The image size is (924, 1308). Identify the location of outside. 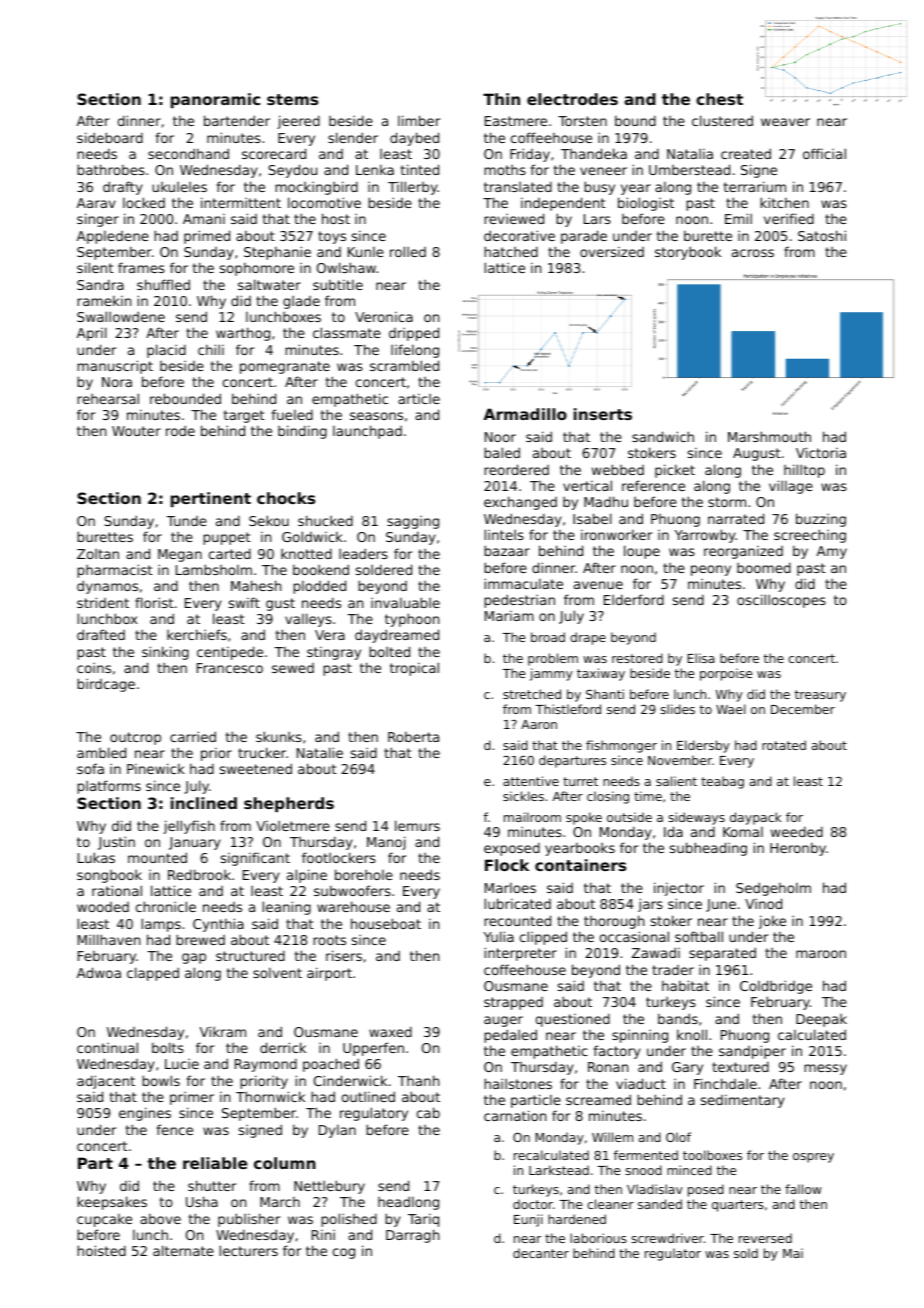
(629, 817).
